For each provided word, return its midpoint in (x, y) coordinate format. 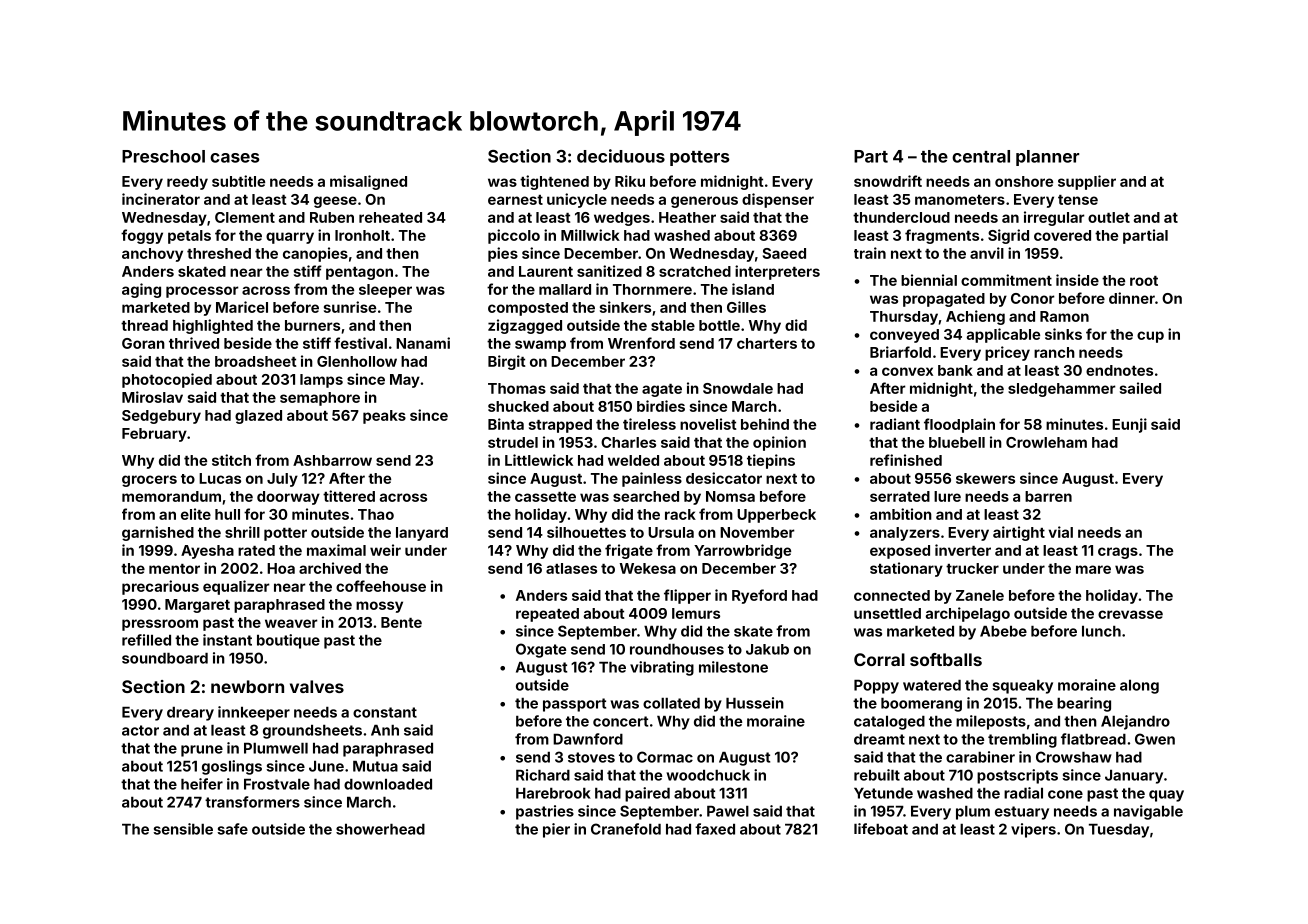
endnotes (1119, 370)
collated (671, 703)
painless (652, 479)
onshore (1024, 181)
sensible (183, 829)
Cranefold (626, 829)
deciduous (621, 156)
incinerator (161, 199)
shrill (242, 532)
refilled (146, 640)
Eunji (1129, 425)
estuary (1022, 813)
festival (360, 343)
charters (767, 343)
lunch (1101, 631)
